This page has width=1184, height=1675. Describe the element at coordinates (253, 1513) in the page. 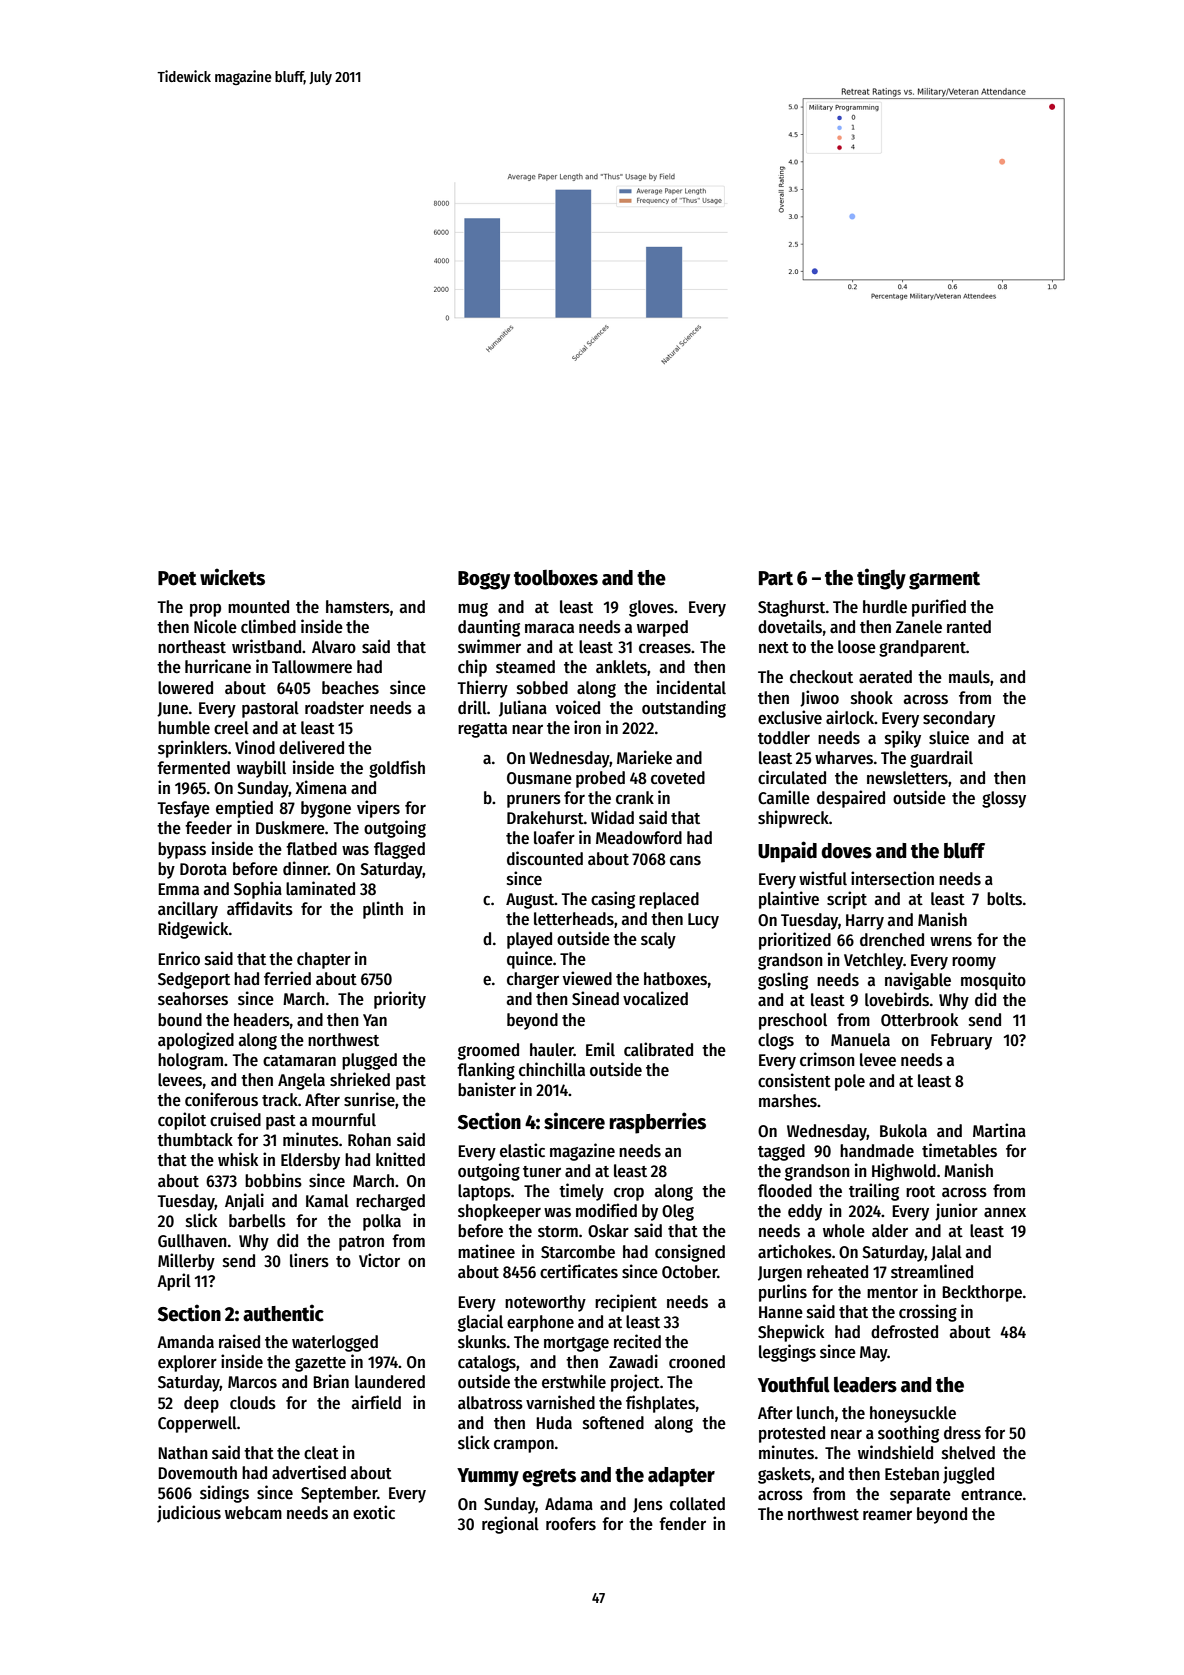

I see `webcam` at that location.
